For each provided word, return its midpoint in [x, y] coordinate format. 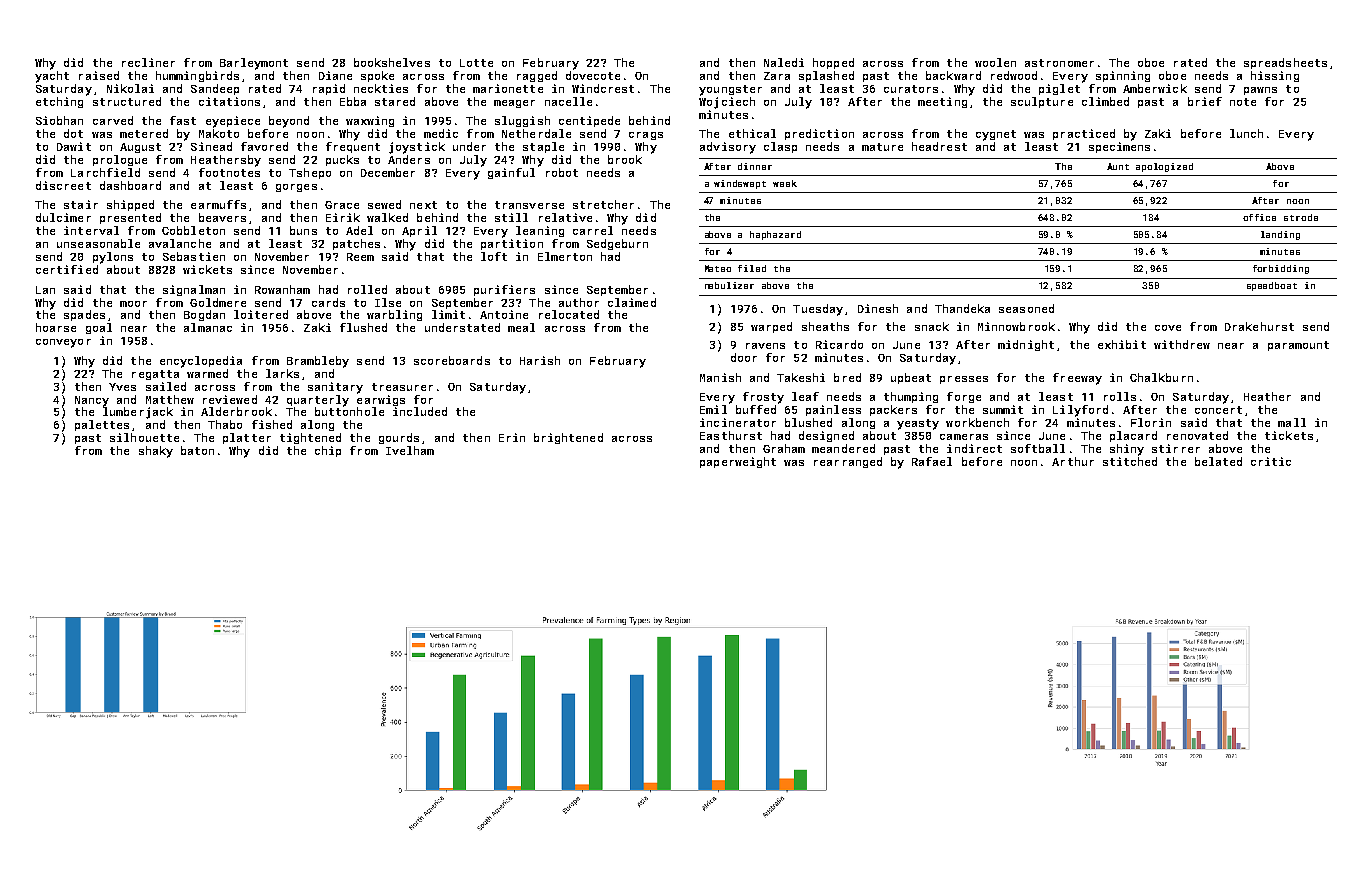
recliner [148, 62]
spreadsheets [1285, 63]
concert [1218, 410]
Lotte [476, 63]
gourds [399, 438]
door [744, 357]
